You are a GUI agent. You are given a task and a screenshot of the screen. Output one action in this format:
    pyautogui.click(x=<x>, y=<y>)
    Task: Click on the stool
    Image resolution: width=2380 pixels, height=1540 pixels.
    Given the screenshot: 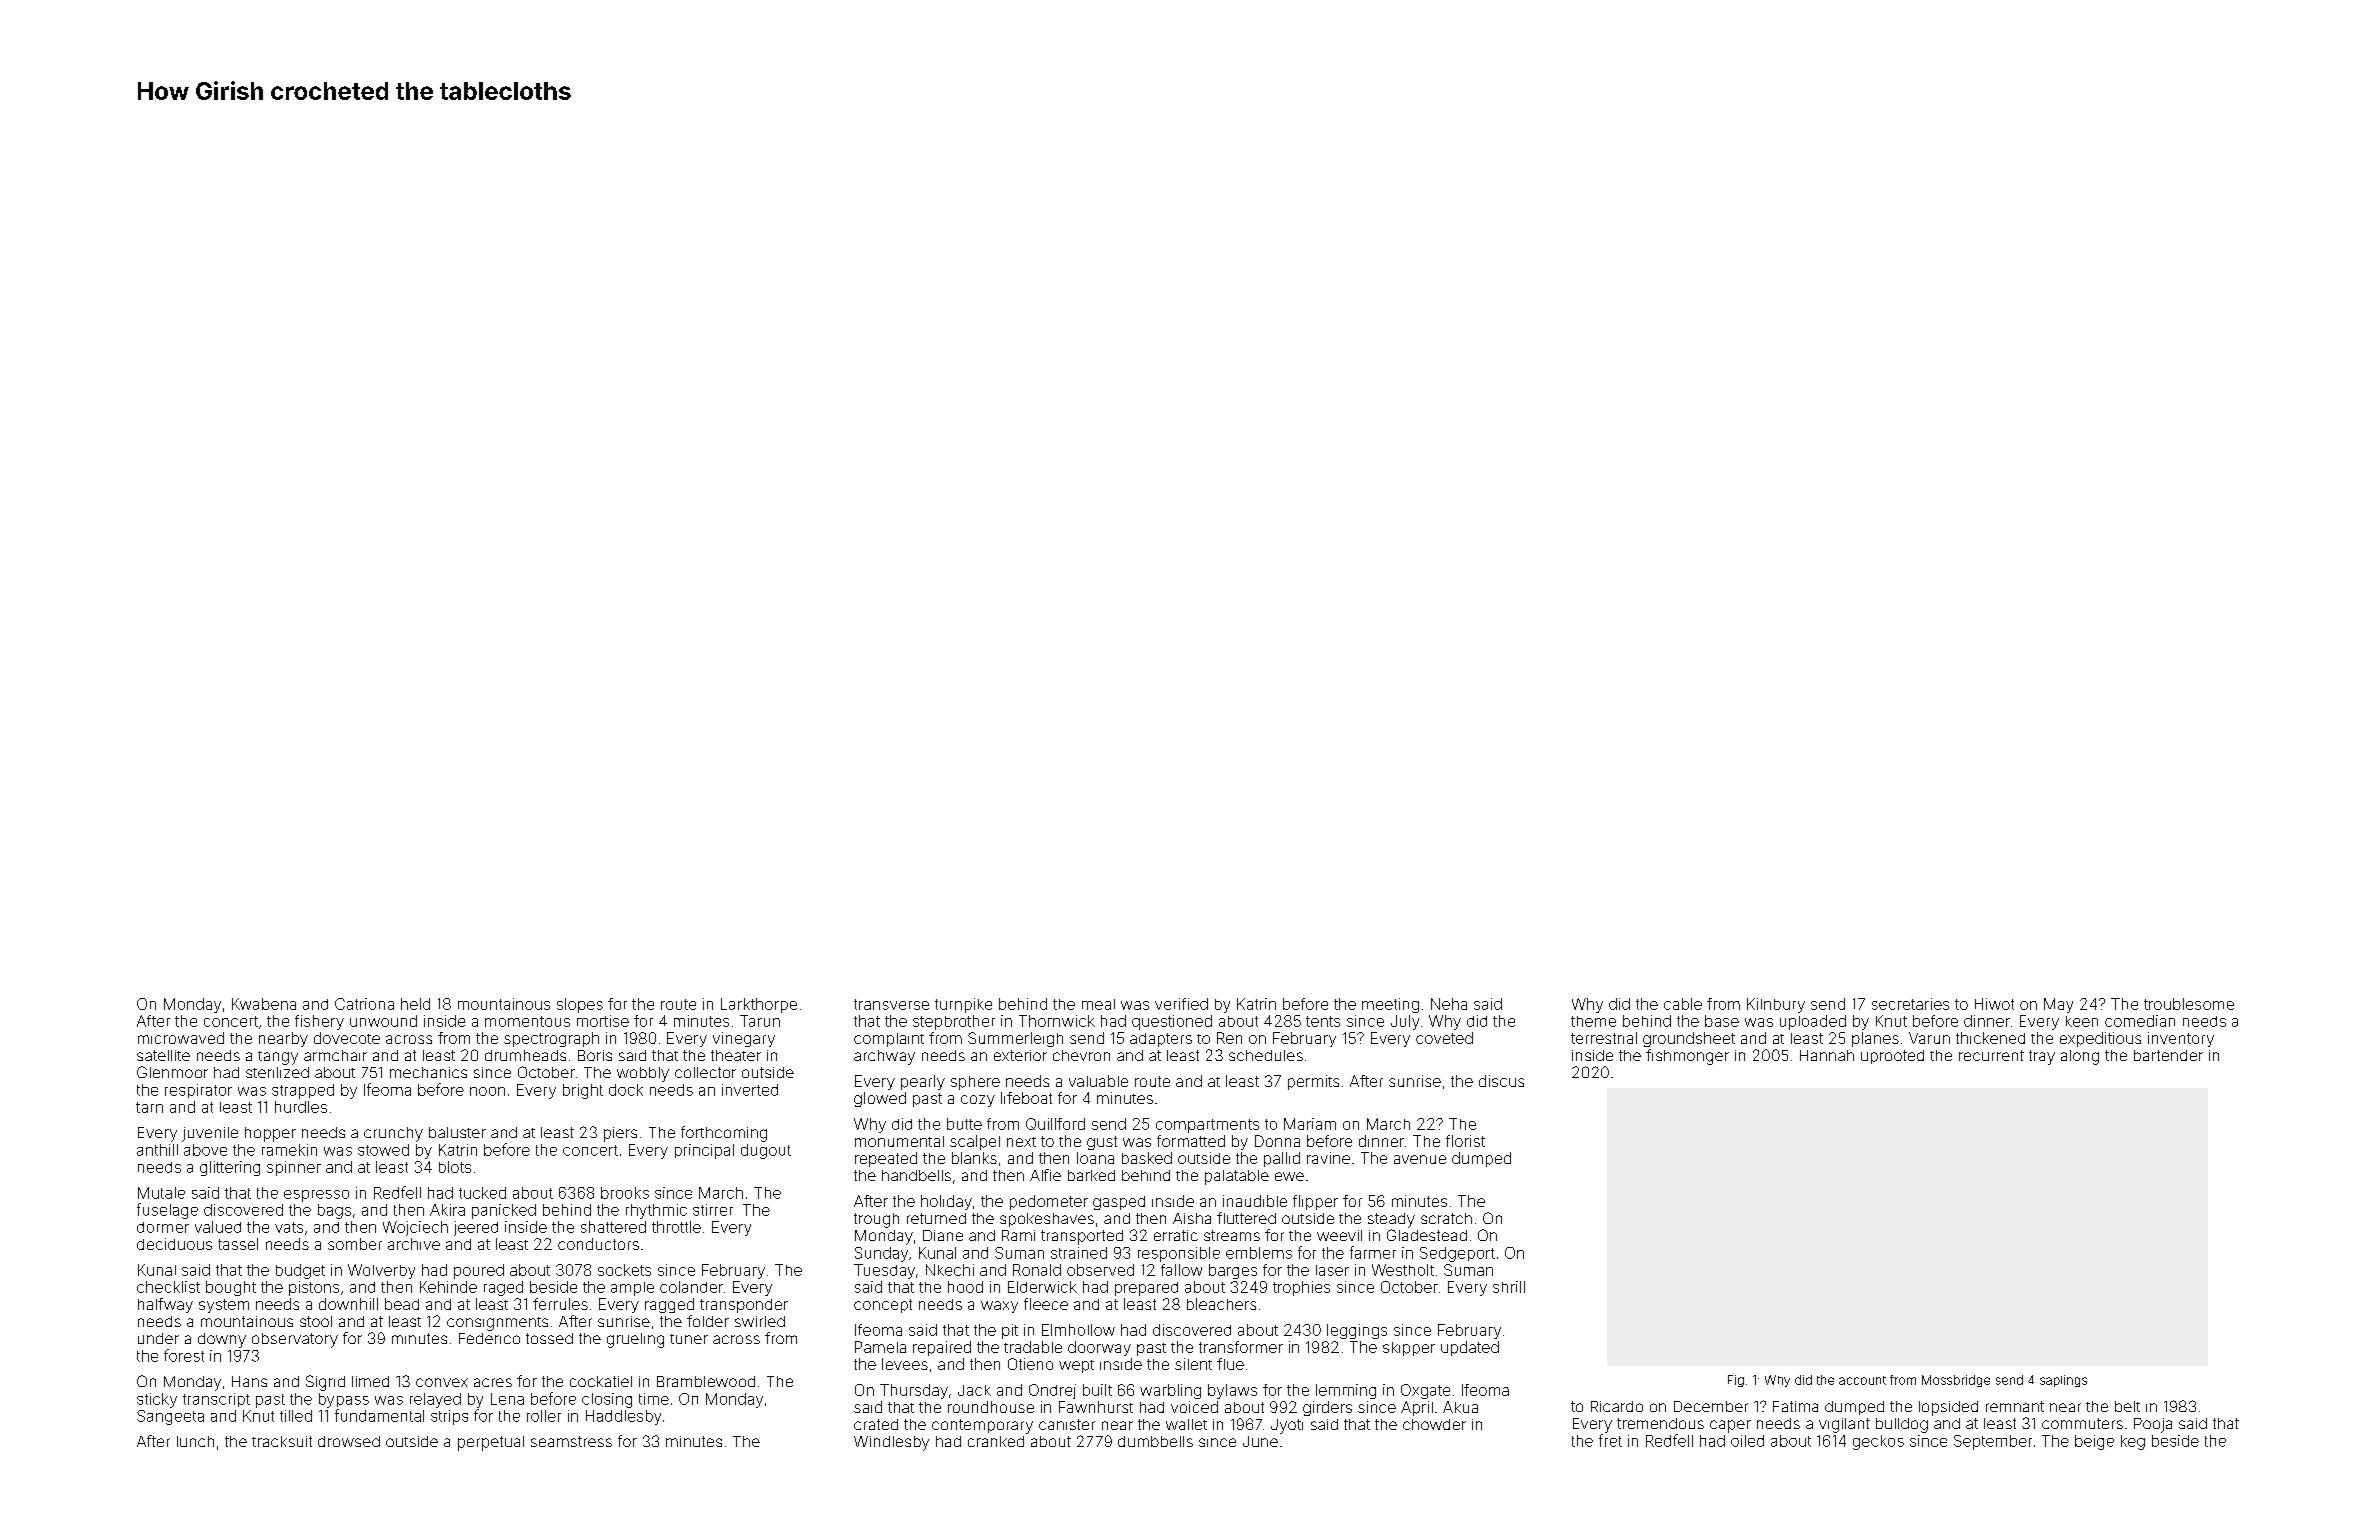 What is the action you would take?
    pyautogui.click(x=316, y=1321)
